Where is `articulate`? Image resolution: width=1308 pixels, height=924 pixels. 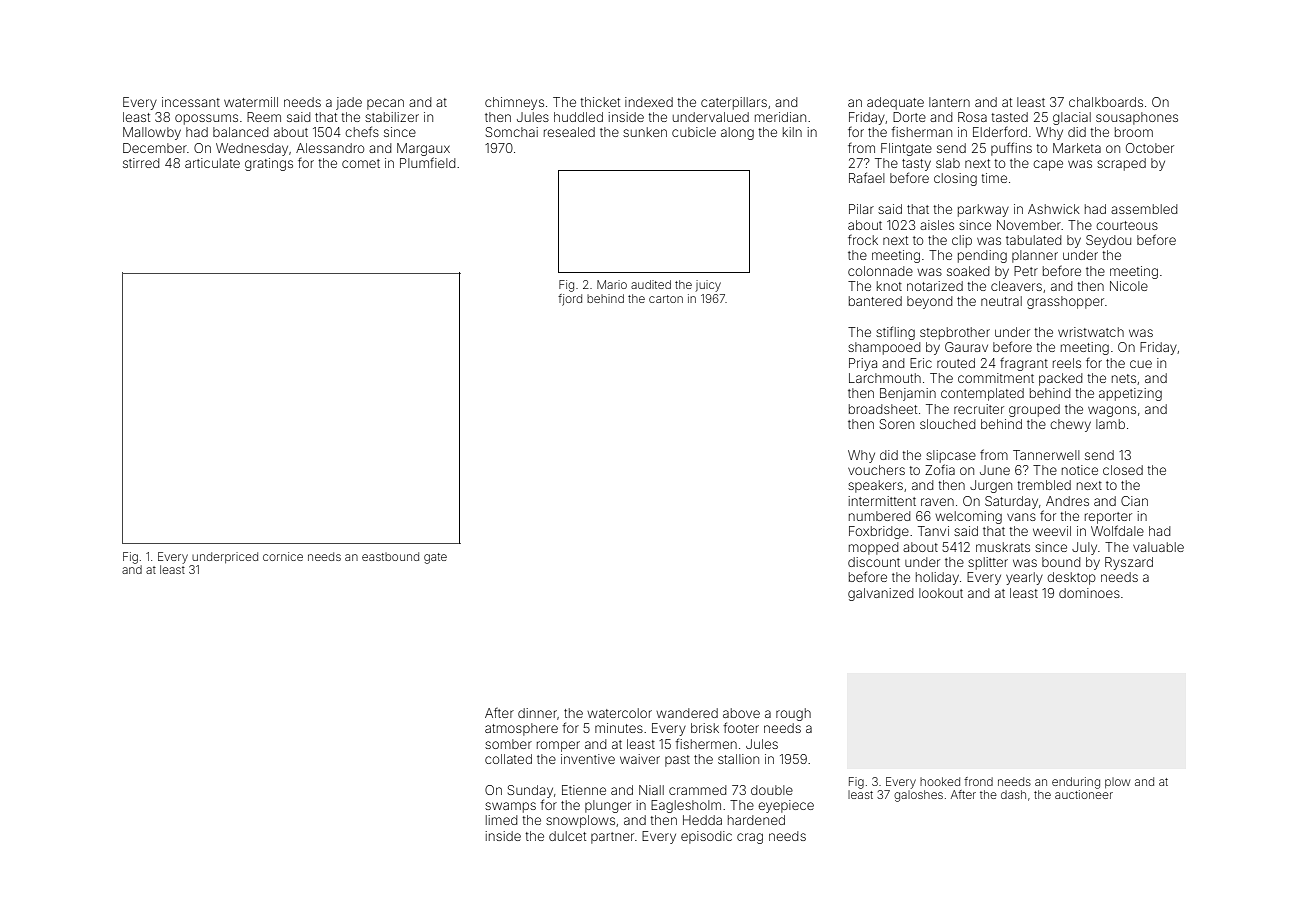
articulate is located at coordinates (212, 163).
